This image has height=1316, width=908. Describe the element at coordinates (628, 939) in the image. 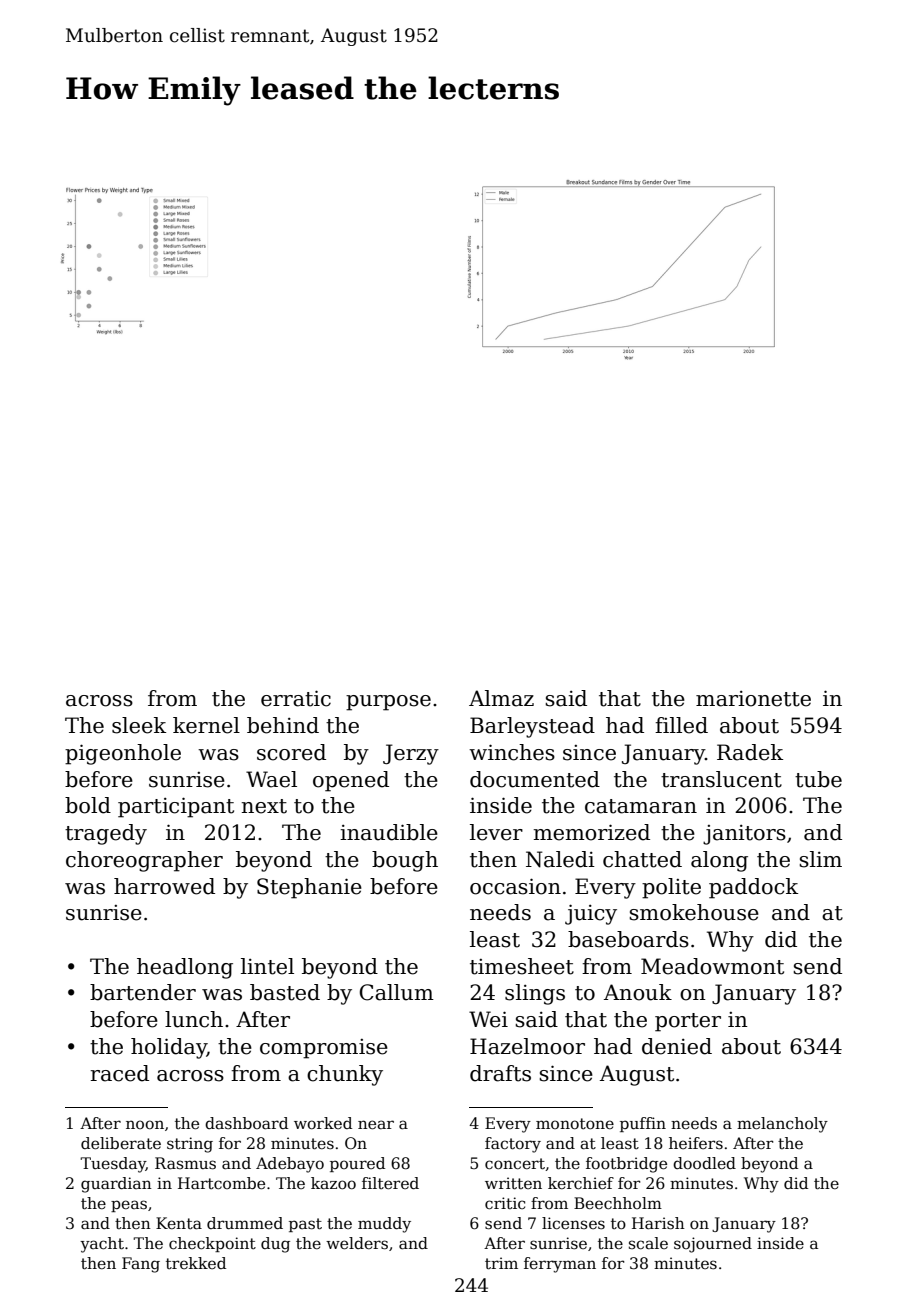

I see `baseboards` at that location.
